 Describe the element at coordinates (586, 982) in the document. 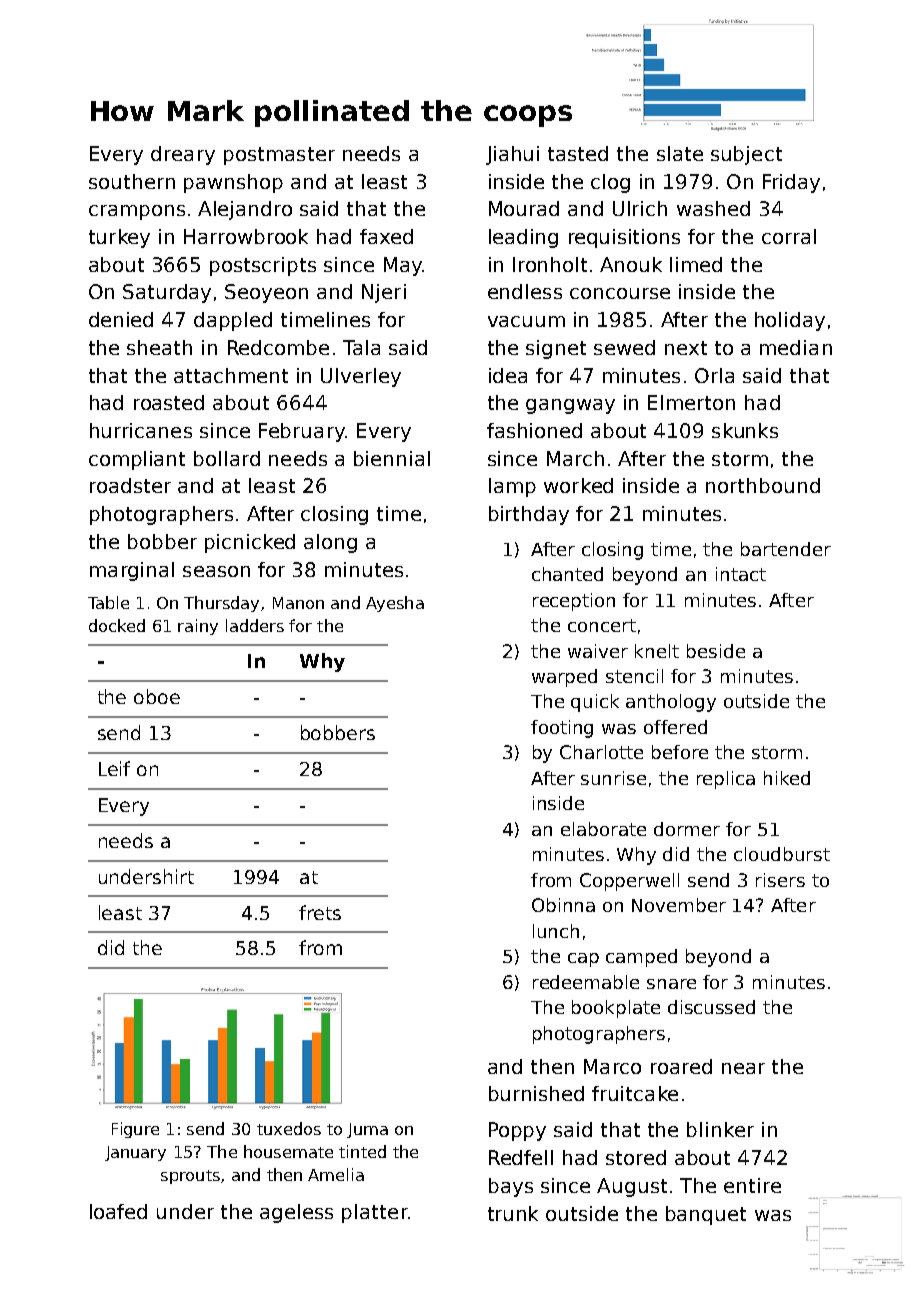

I see `redeemable` at that location.
